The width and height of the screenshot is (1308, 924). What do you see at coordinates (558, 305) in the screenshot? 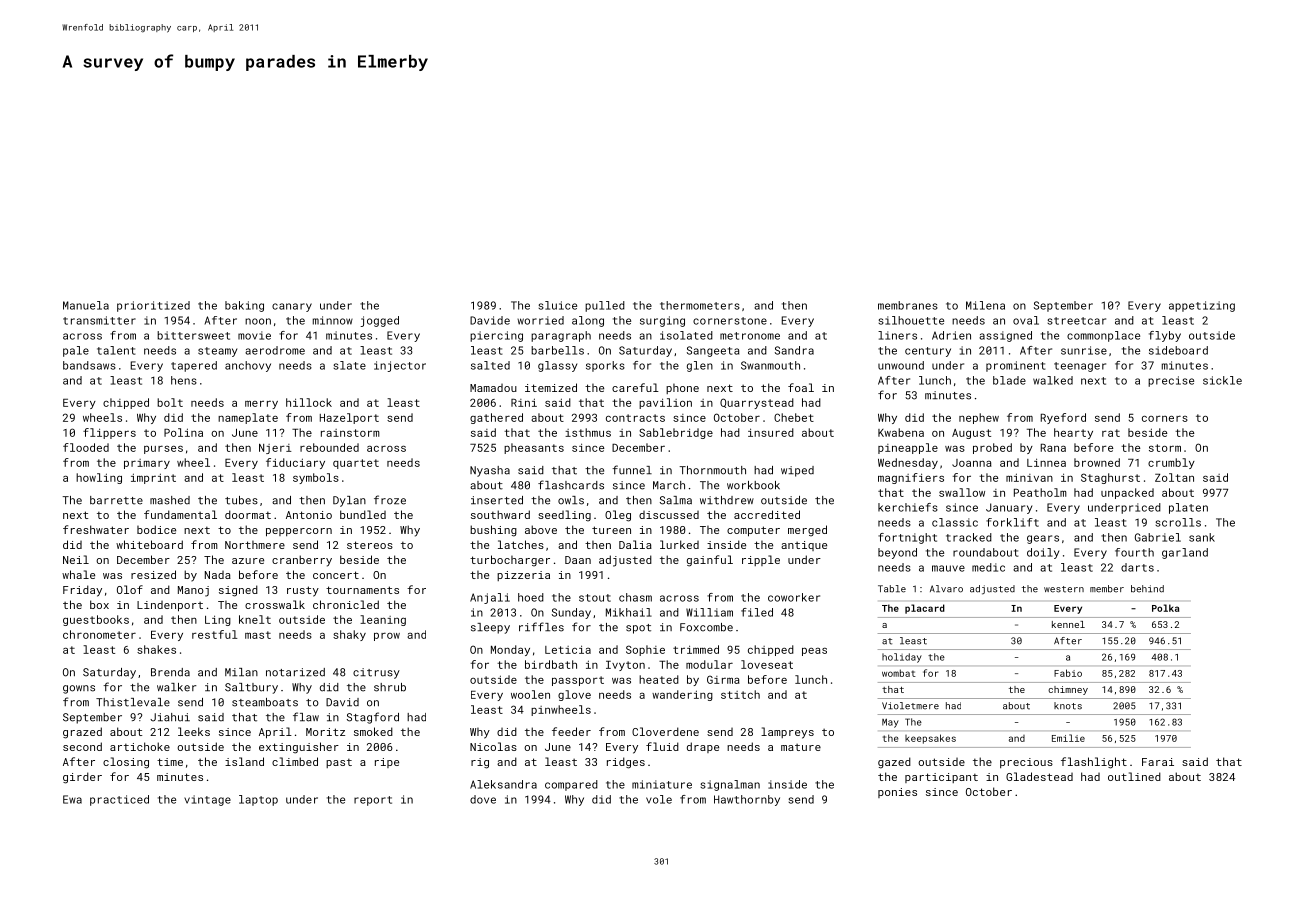
I see `sluice` at bounding box center [558, 305].
